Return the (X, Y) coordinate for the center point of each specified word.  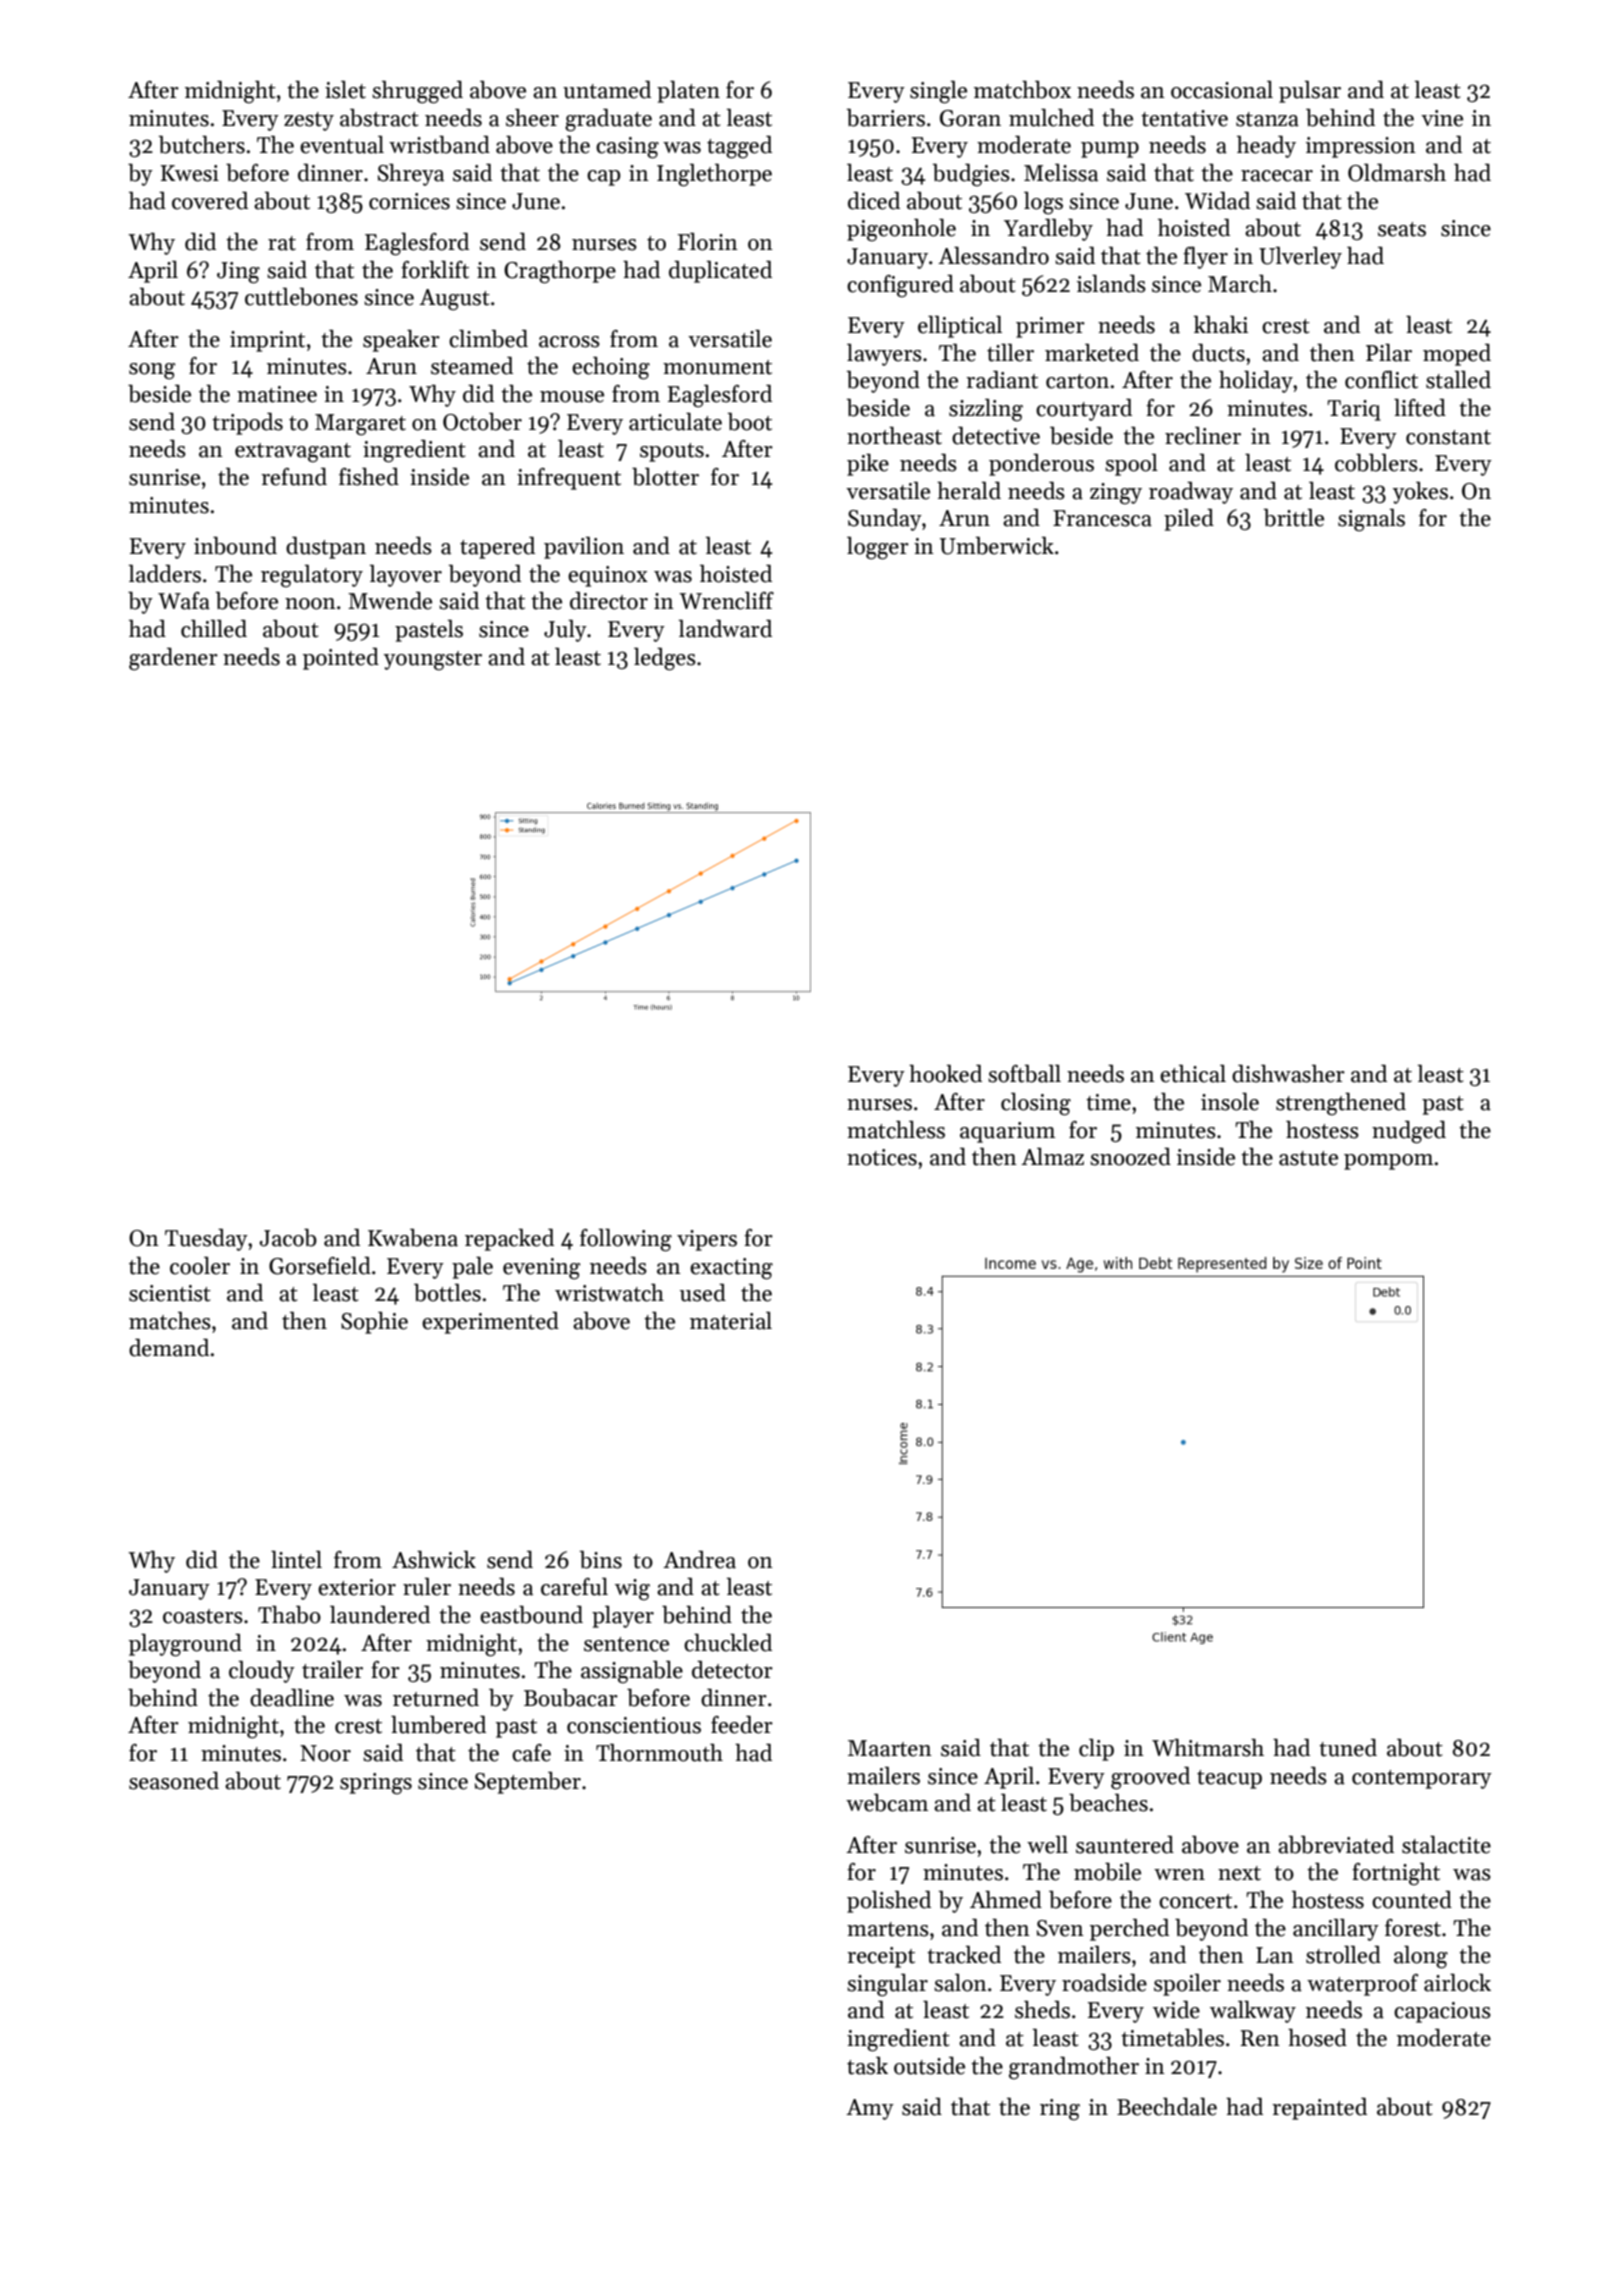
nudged (1409, 1132)
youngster (433, 661)
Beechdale (1167, 2107)
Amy (870, 2109)
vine (1442, 118)
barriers (886, 118)
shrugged (417, 92)
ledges (665, 659)
